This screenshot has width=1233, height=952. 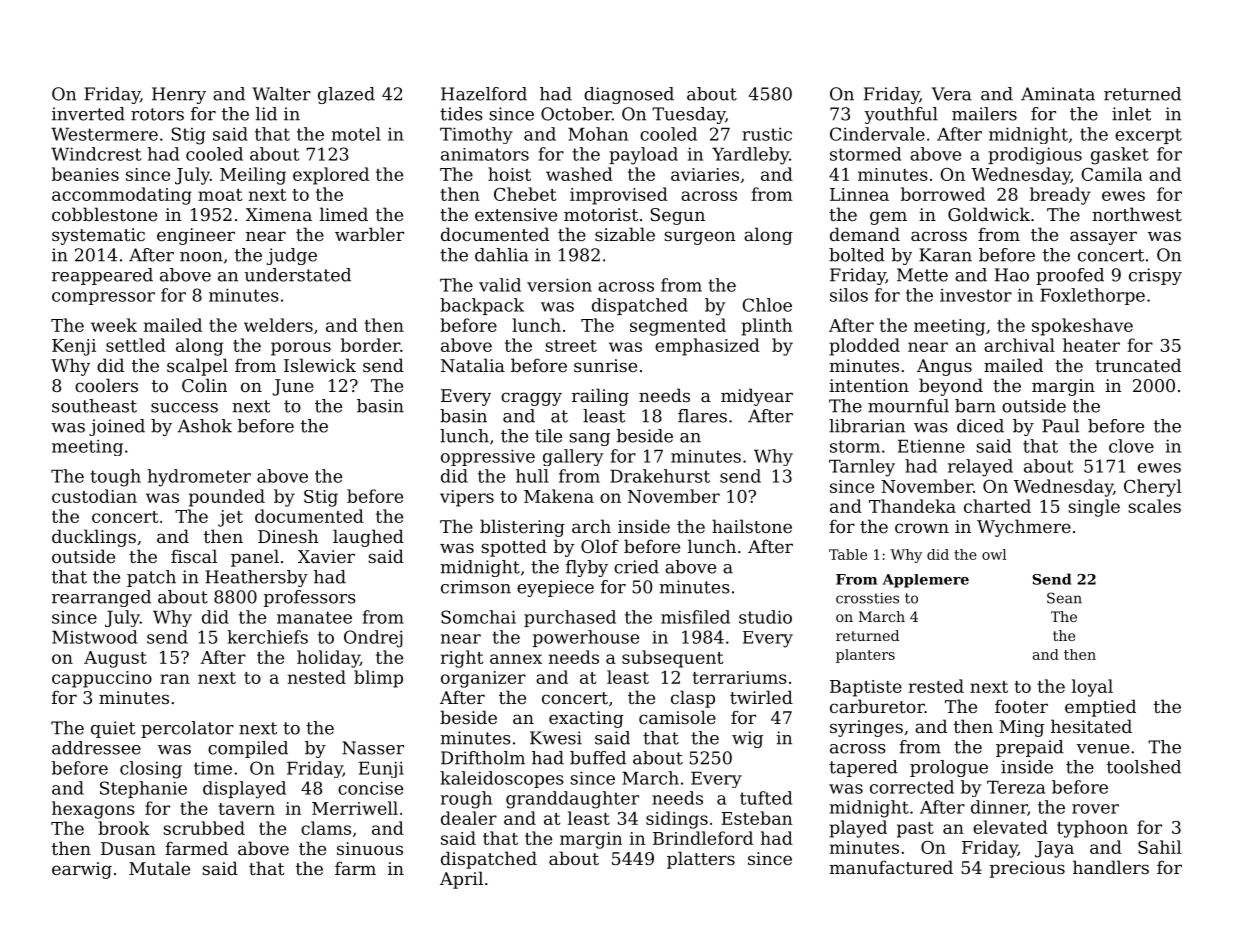 What do you see at coordinates (877, 706) in the screenshot?
I see `carburetor` at bounding box center [877, 706].
